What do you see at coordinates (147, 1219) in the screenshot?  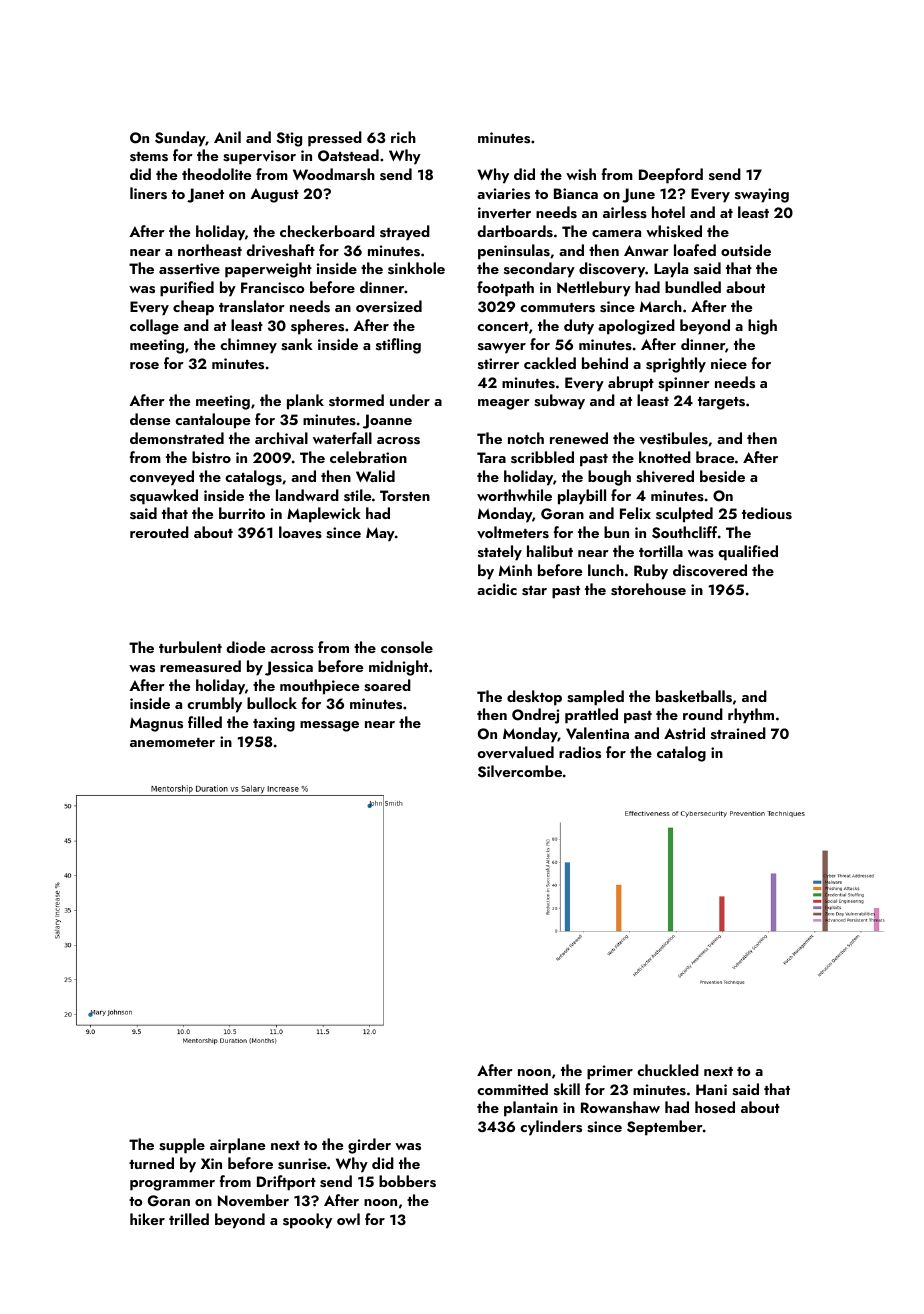 I see `hiker` at bounding box center [147, 1219].
